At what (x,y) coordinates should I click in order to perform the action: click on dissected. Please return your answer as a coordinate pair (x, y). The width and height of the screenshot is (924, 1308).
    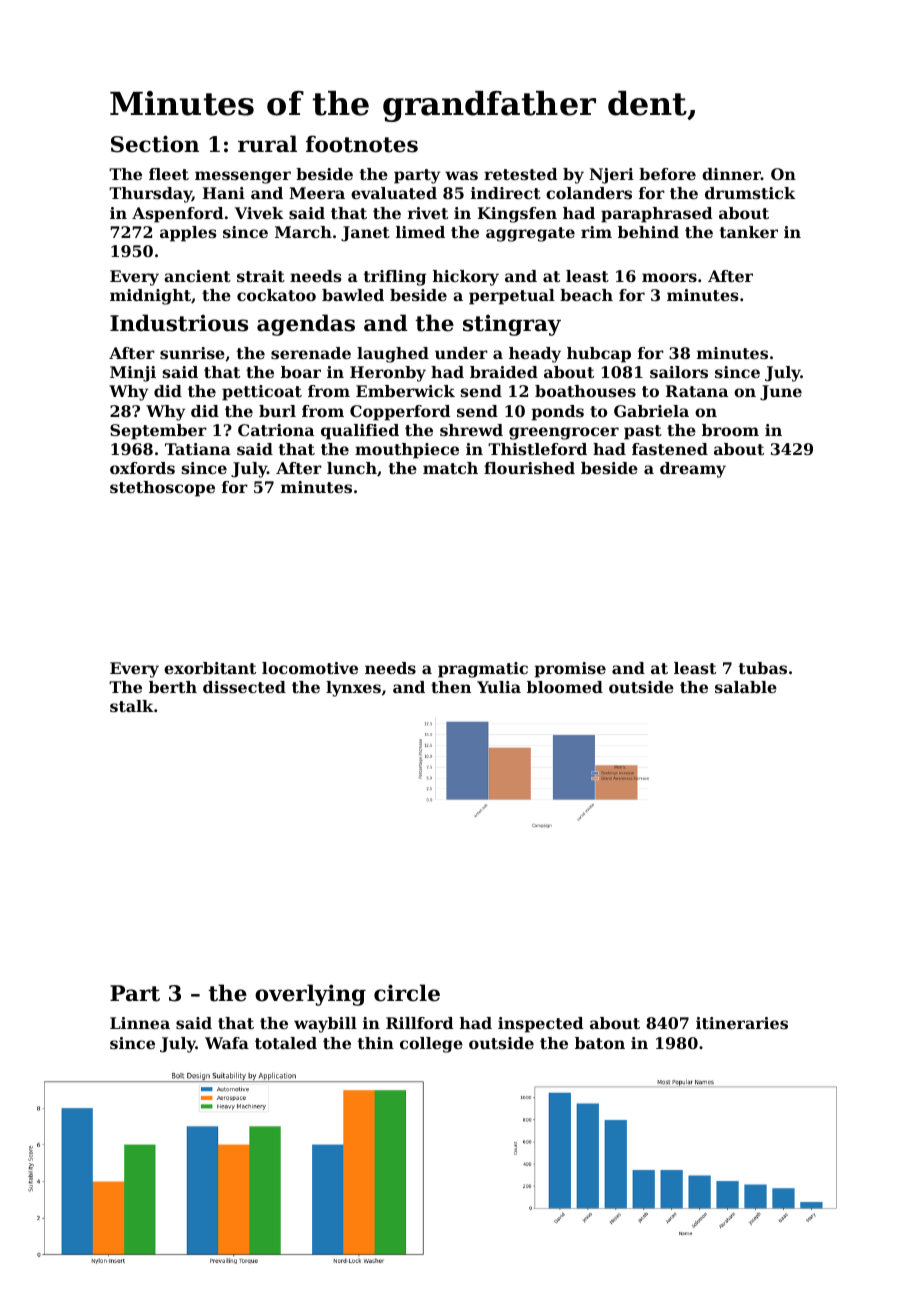
    Looking at the image, I should click on (244, 687).
